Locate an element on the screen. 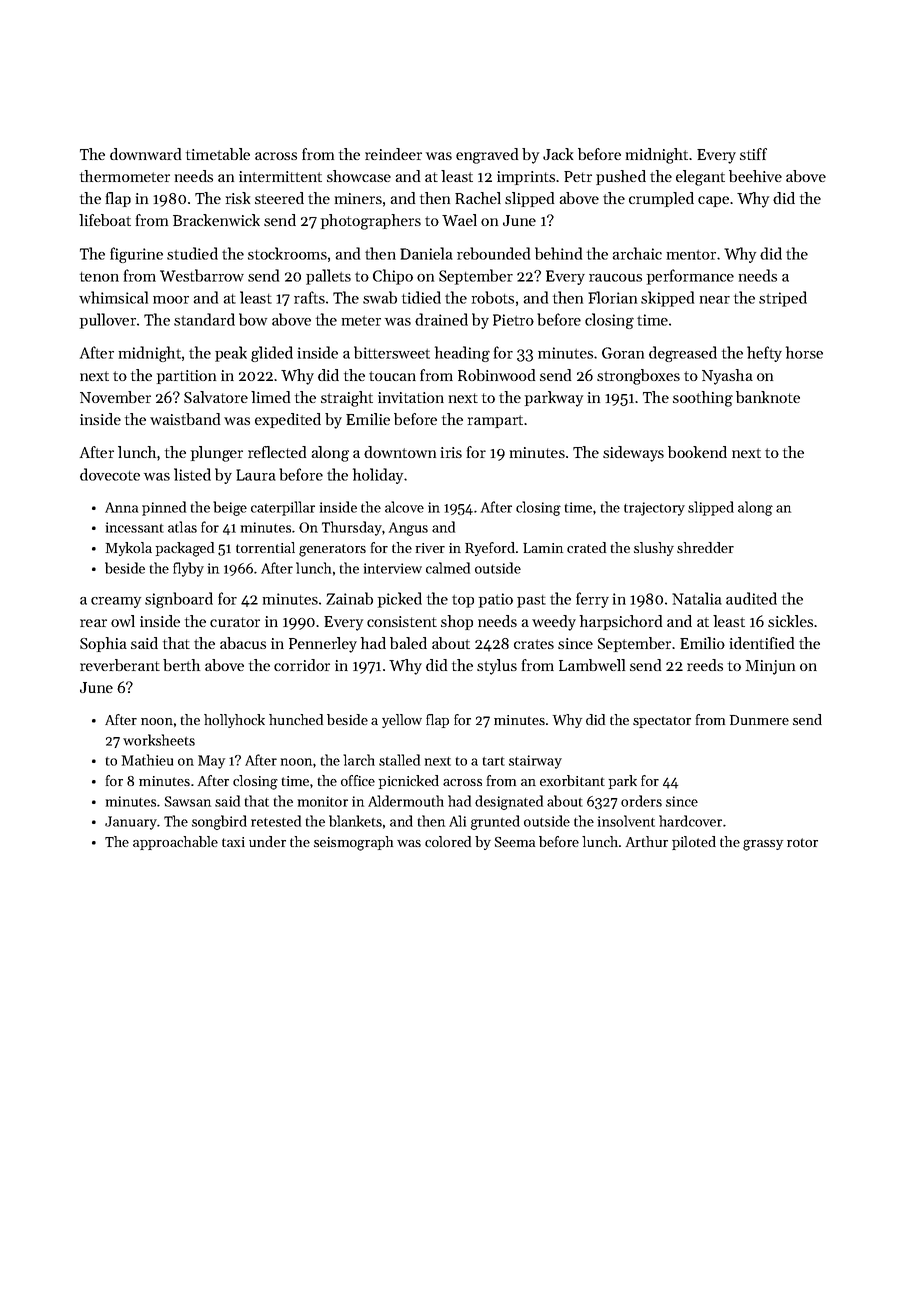  torrential is located at coordinates (265, 547).
